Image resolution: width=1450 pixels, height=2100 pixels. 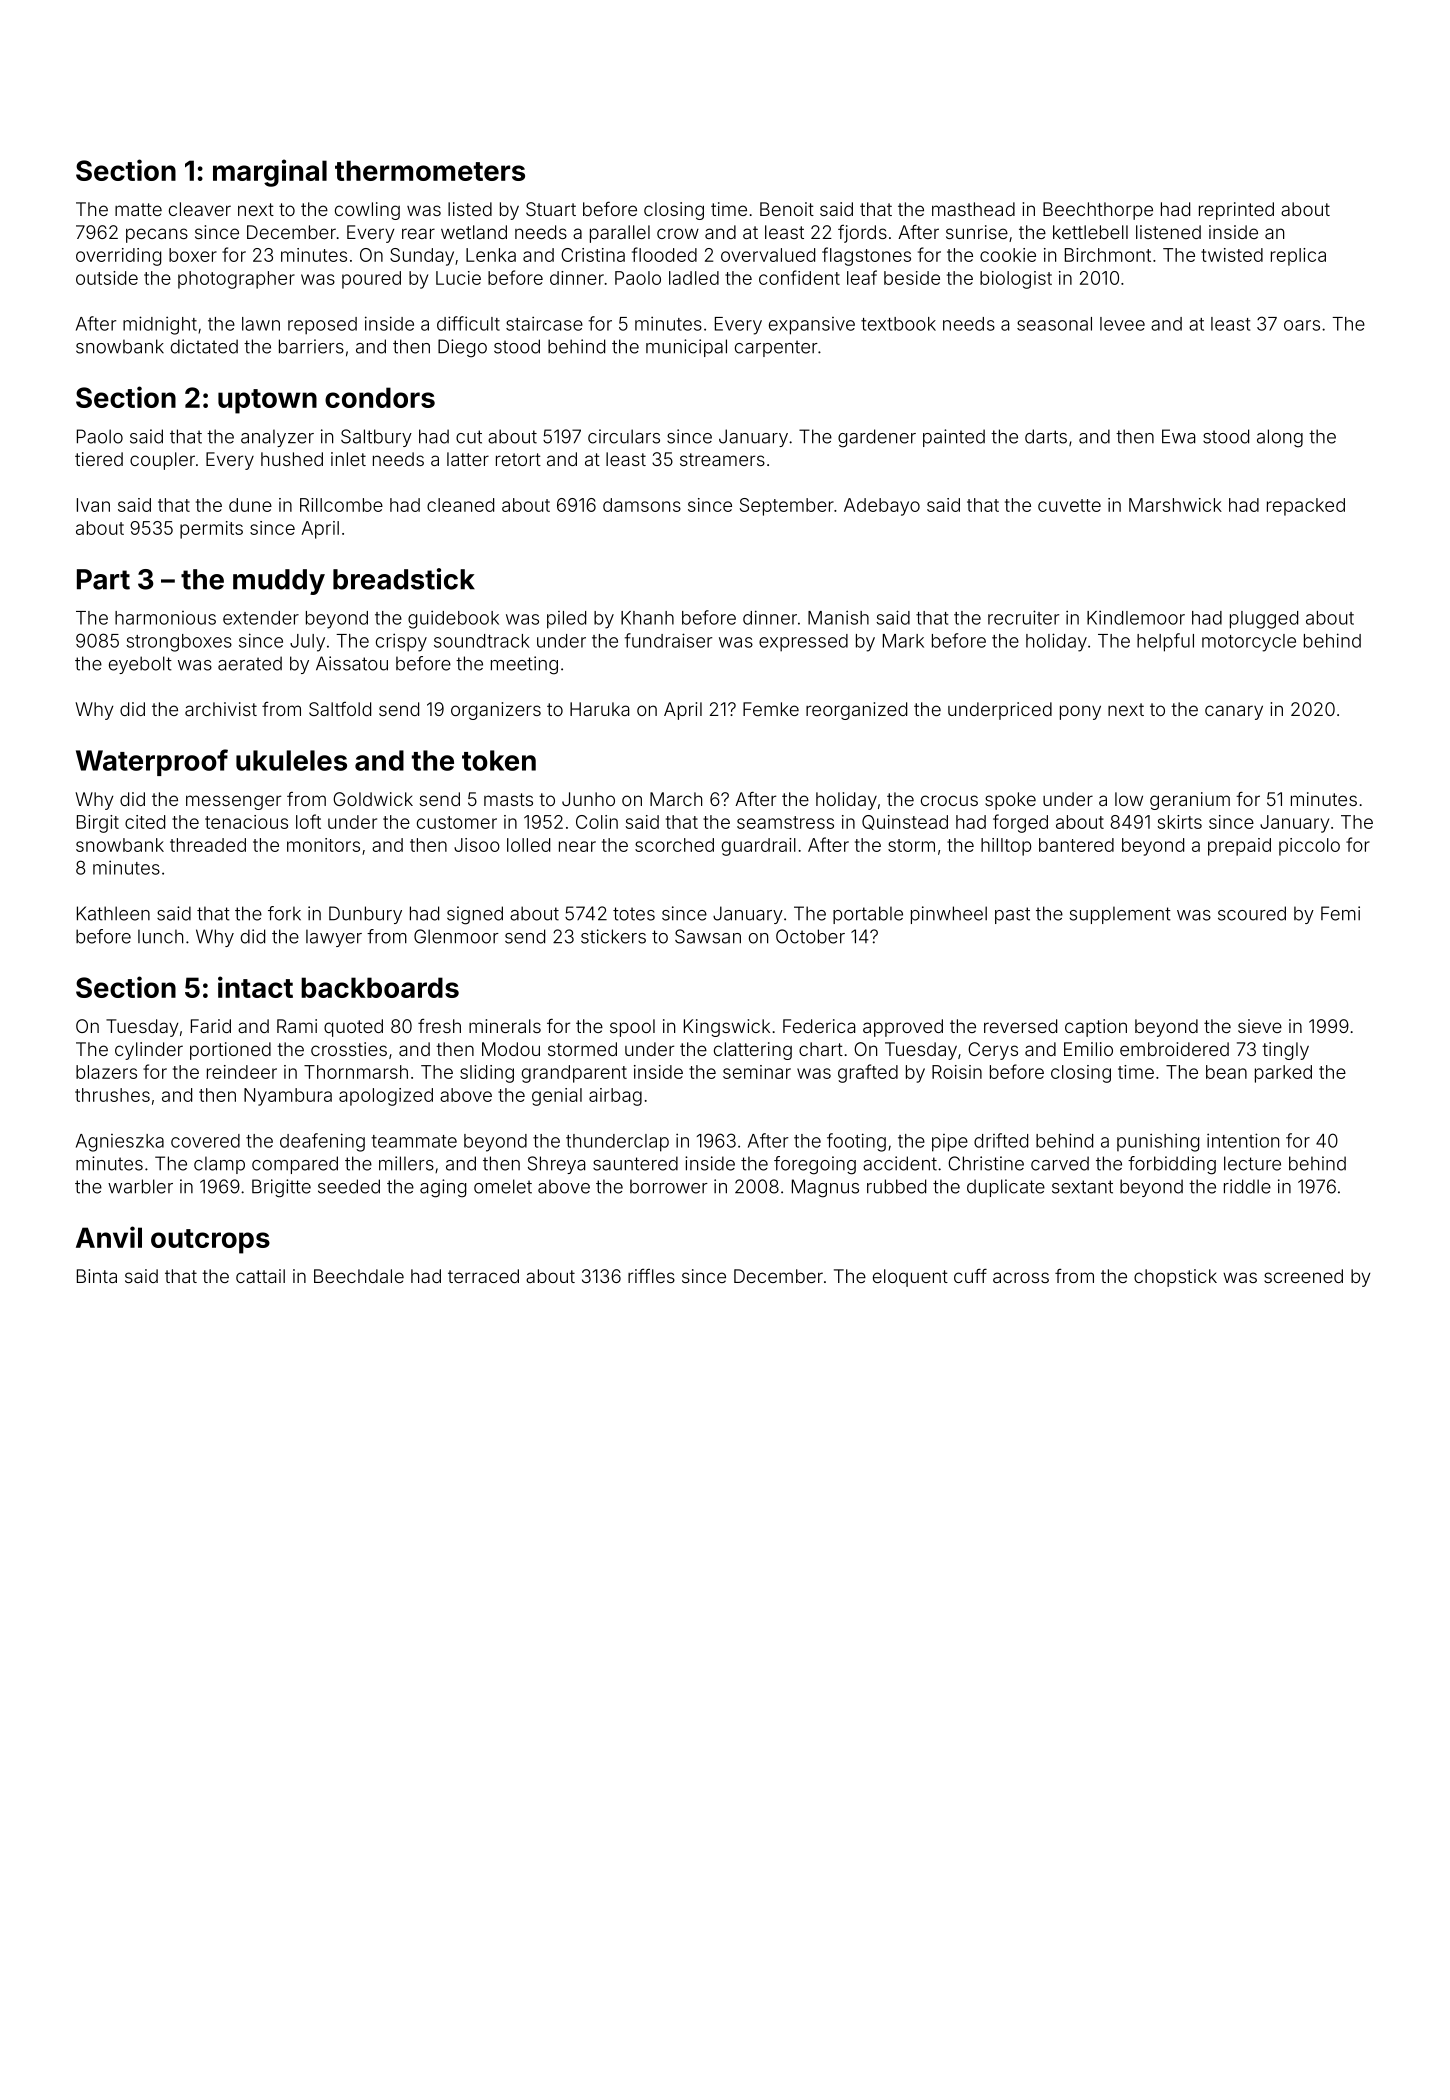 What do you see at coordinates (152, 762) in the document?
I see `Waterproof` at bounding box center [152, 762].
